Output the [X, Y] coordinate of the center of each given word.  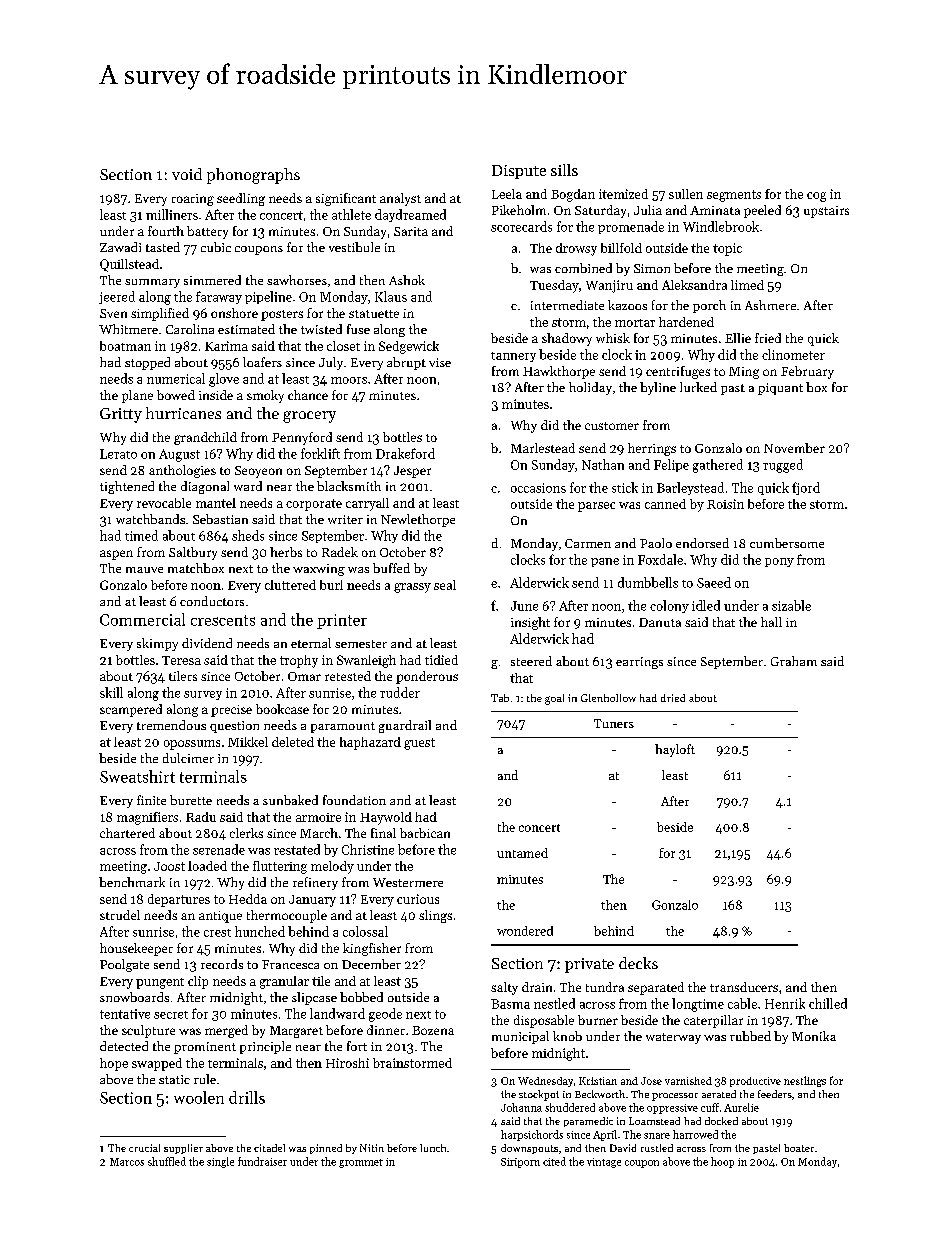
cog [816, 197]
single [220, 1162]
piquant [780, 389]
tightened [127, 487]
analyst [400, 199]
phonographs [253, 176]
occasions [538, 488]
